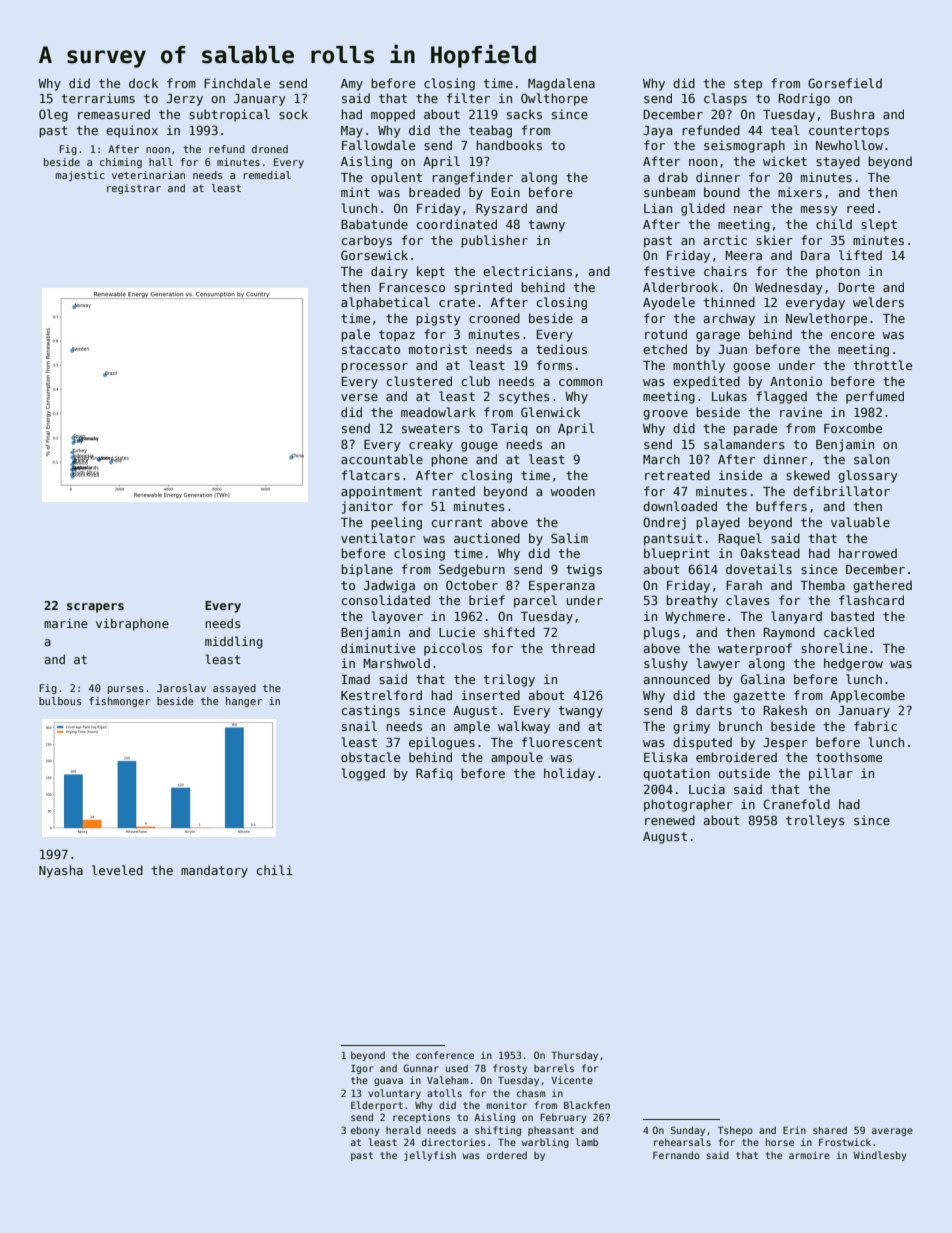  Describe the element at coordinates (524, 114) in the screenshot. I see `sacks` at that location.
